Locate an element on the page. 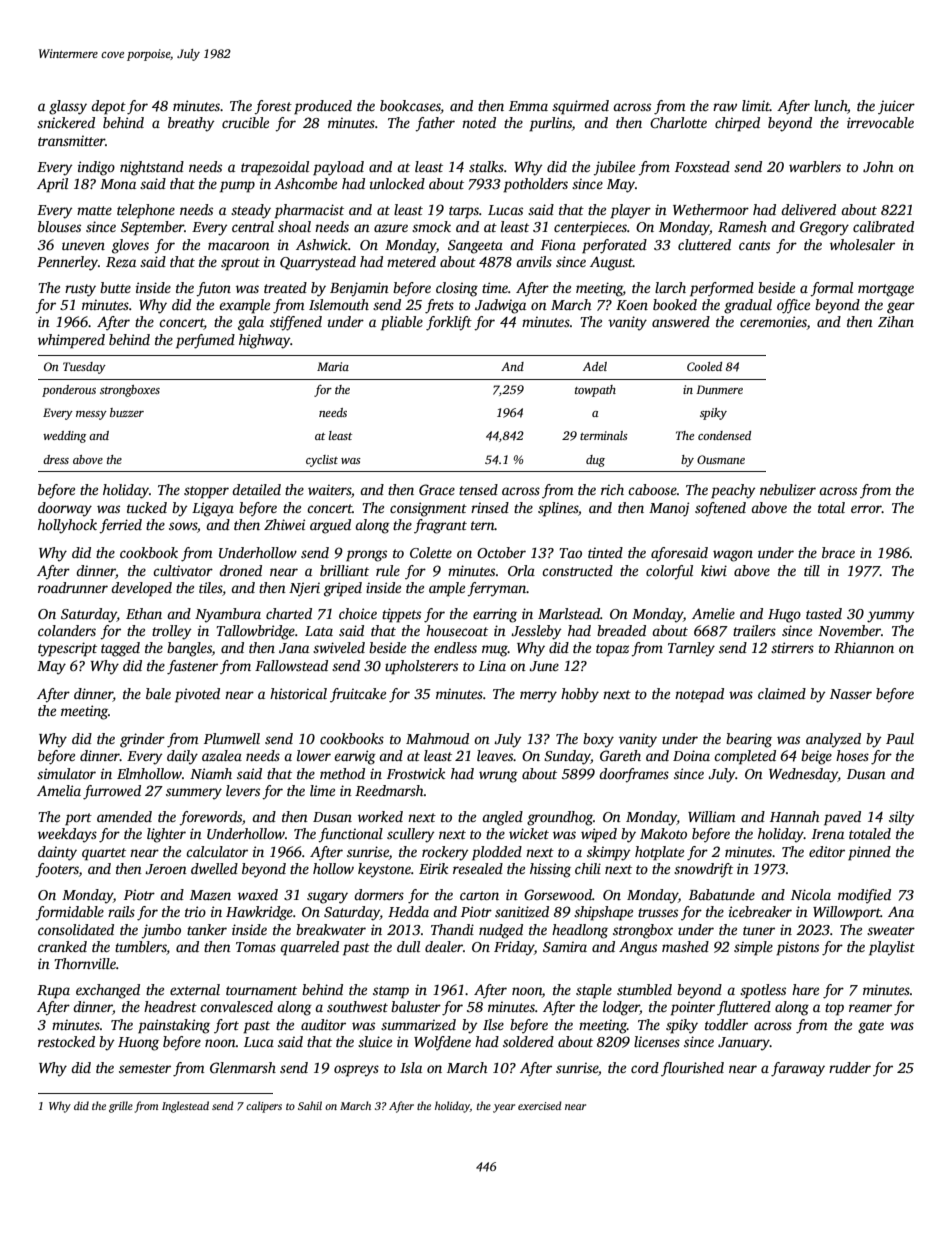 Image resolution: width=952 pixels, height=1233 pixels. produced is located at coordinates (323, 107).
